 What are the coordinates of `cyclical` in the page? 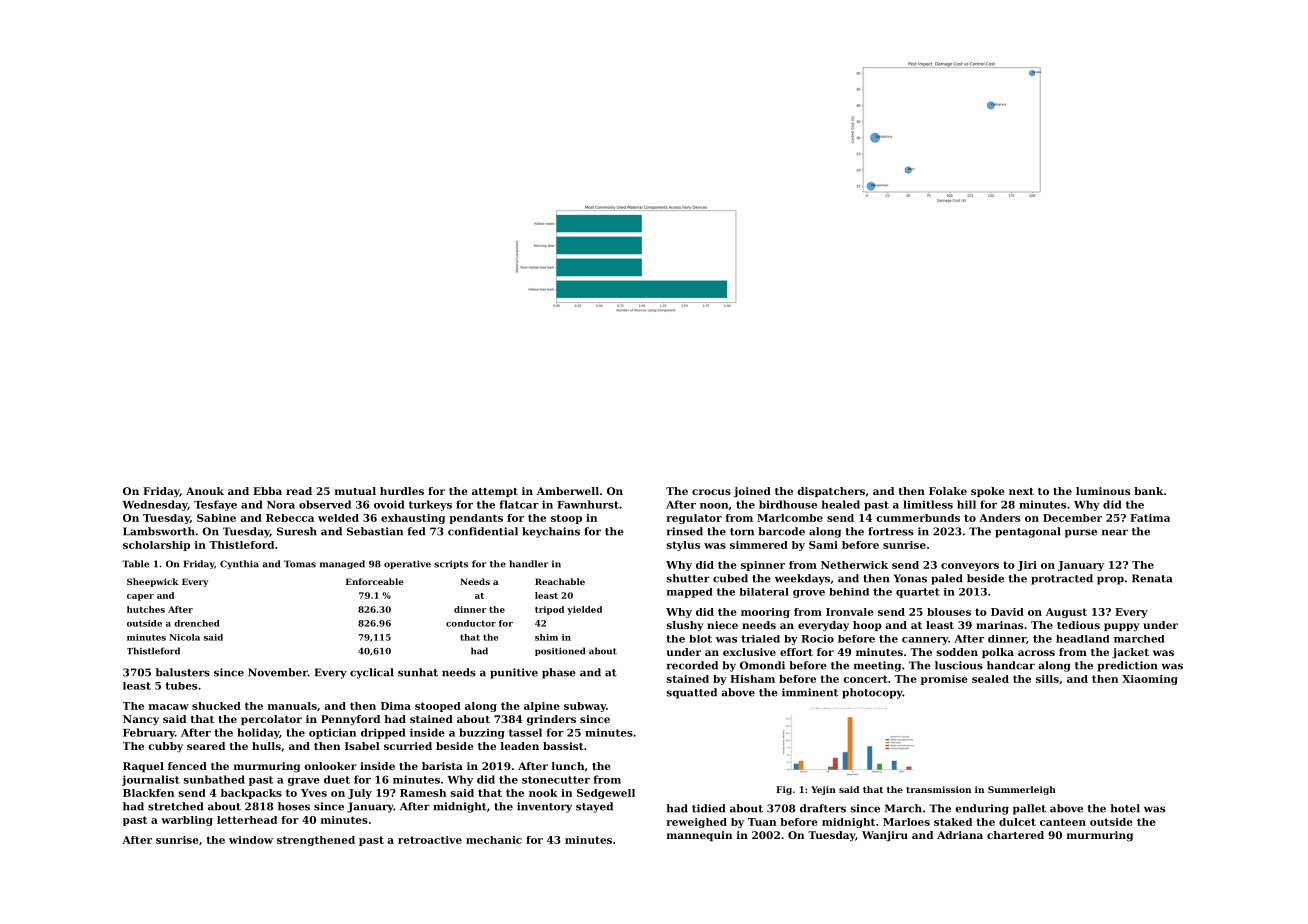 It's located at (372, 673).
